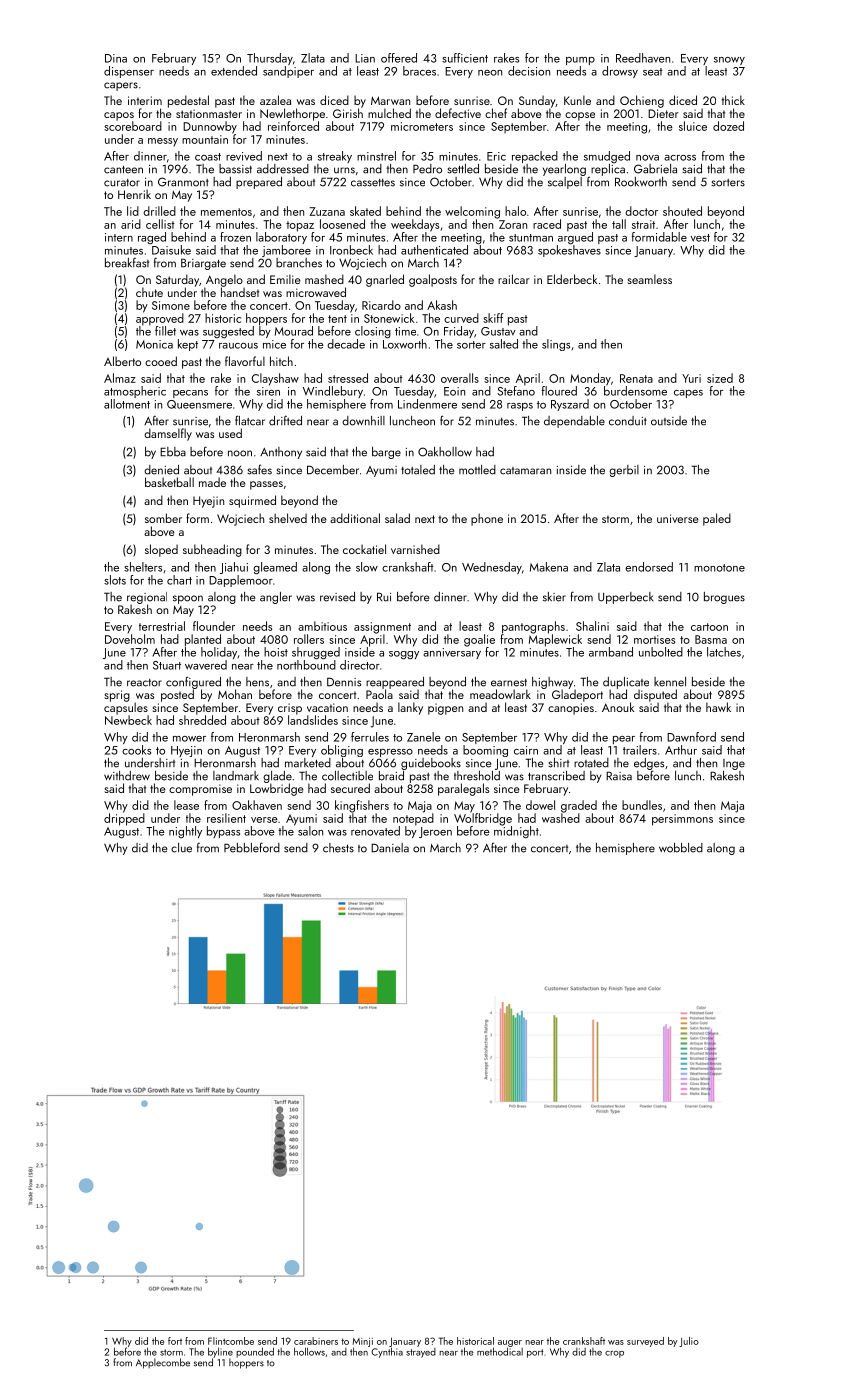 This page has width=849, height=1400. Describe the element at coordinates (572, 279) in the page. I see `Elderbeck` at that location.
